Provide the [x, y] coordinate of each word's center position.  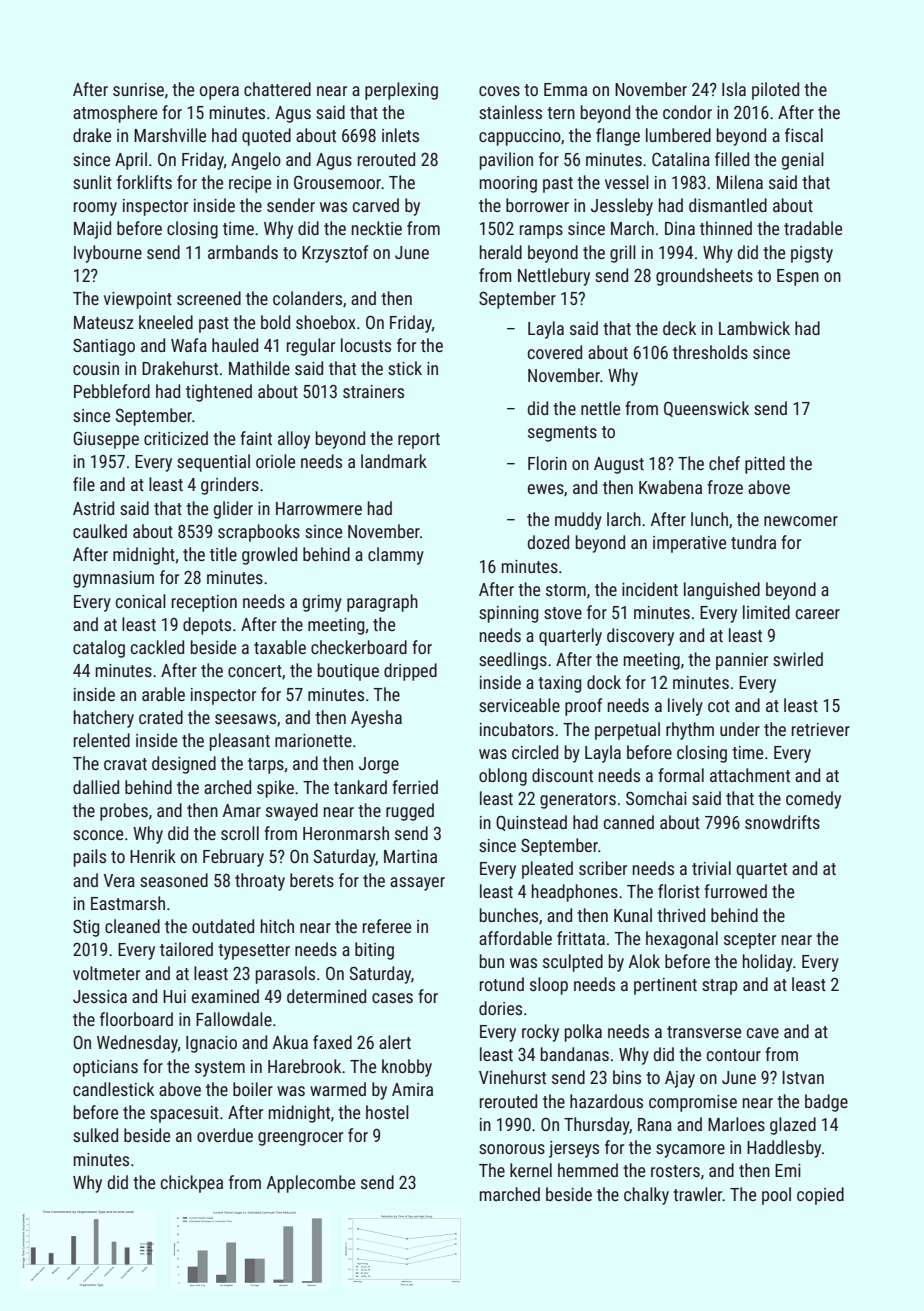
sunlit [92, 182]
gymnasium [113, 579]
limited [766, 612]
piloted [775, 91]
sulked [95, 1135]
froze [725, 487]
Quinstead [531, 823]
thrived [681, 915]
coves [499, 91]
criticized [176, 438]
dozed [548, 542]
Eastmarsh [128, 903]
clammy [396, 556]
